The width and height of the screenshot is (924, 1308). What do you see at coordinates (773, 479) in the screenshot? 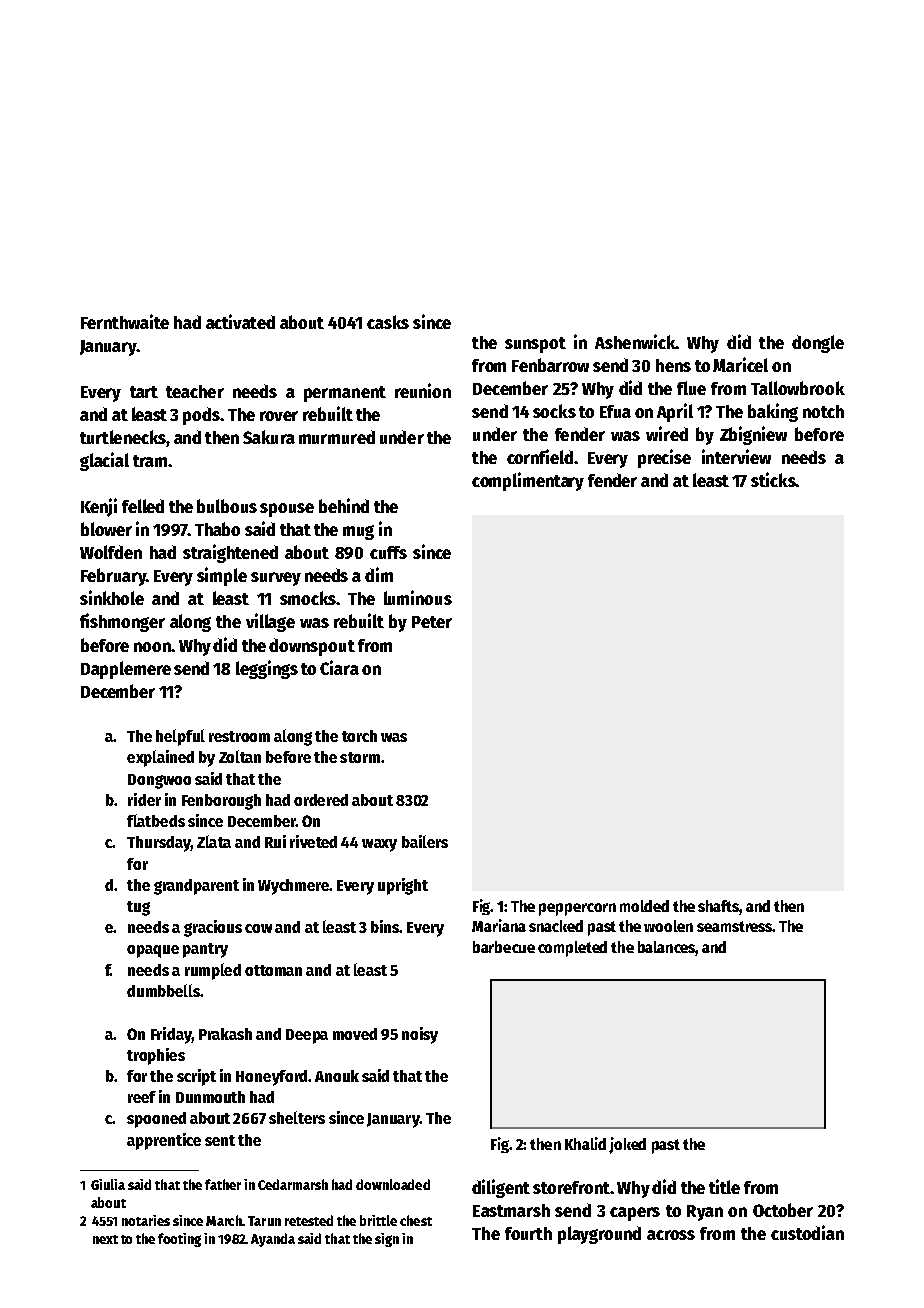
I see `sticks` at bounding box center [773, 479].
